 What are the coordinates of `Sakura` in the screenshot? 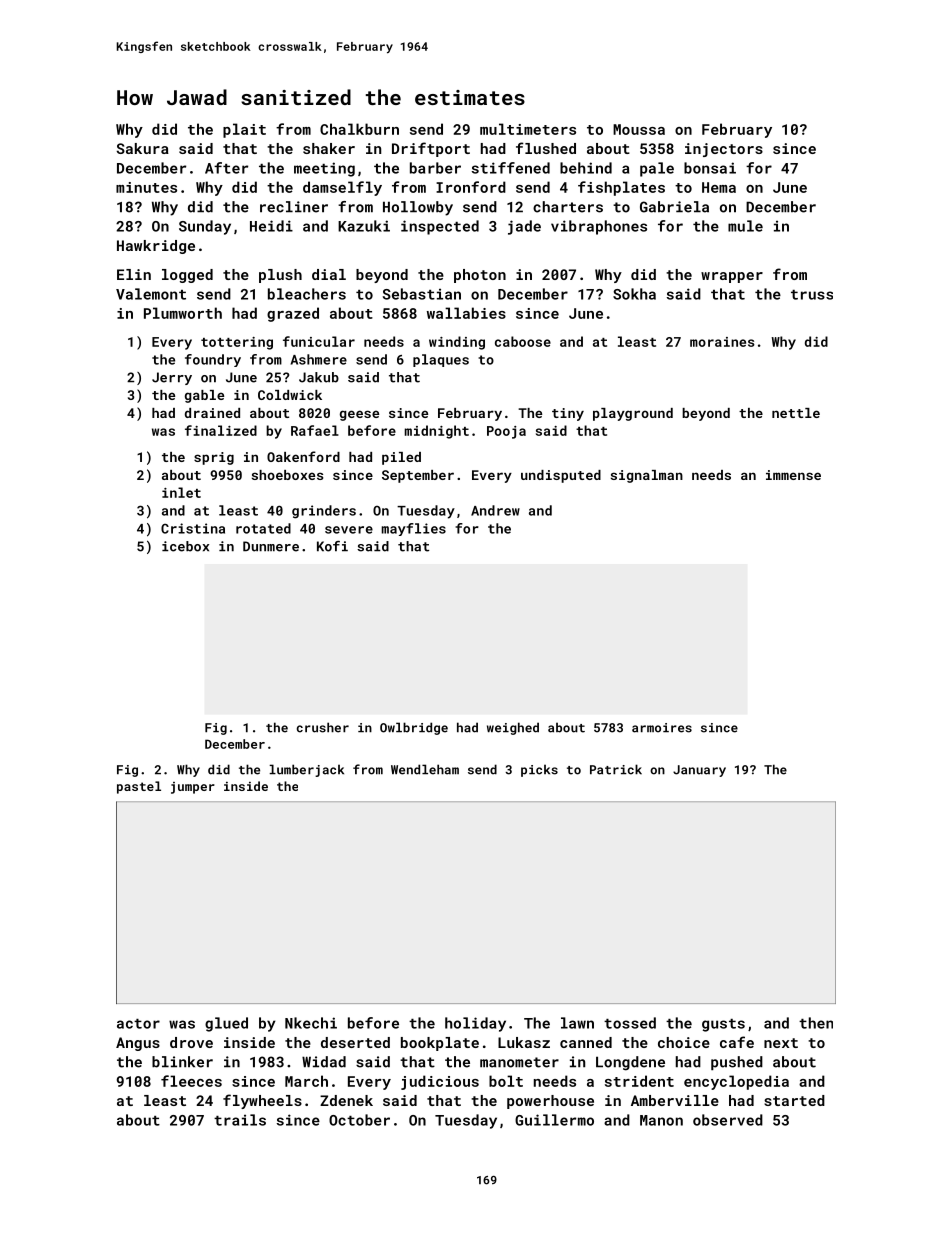 It's located at (142, 148).
